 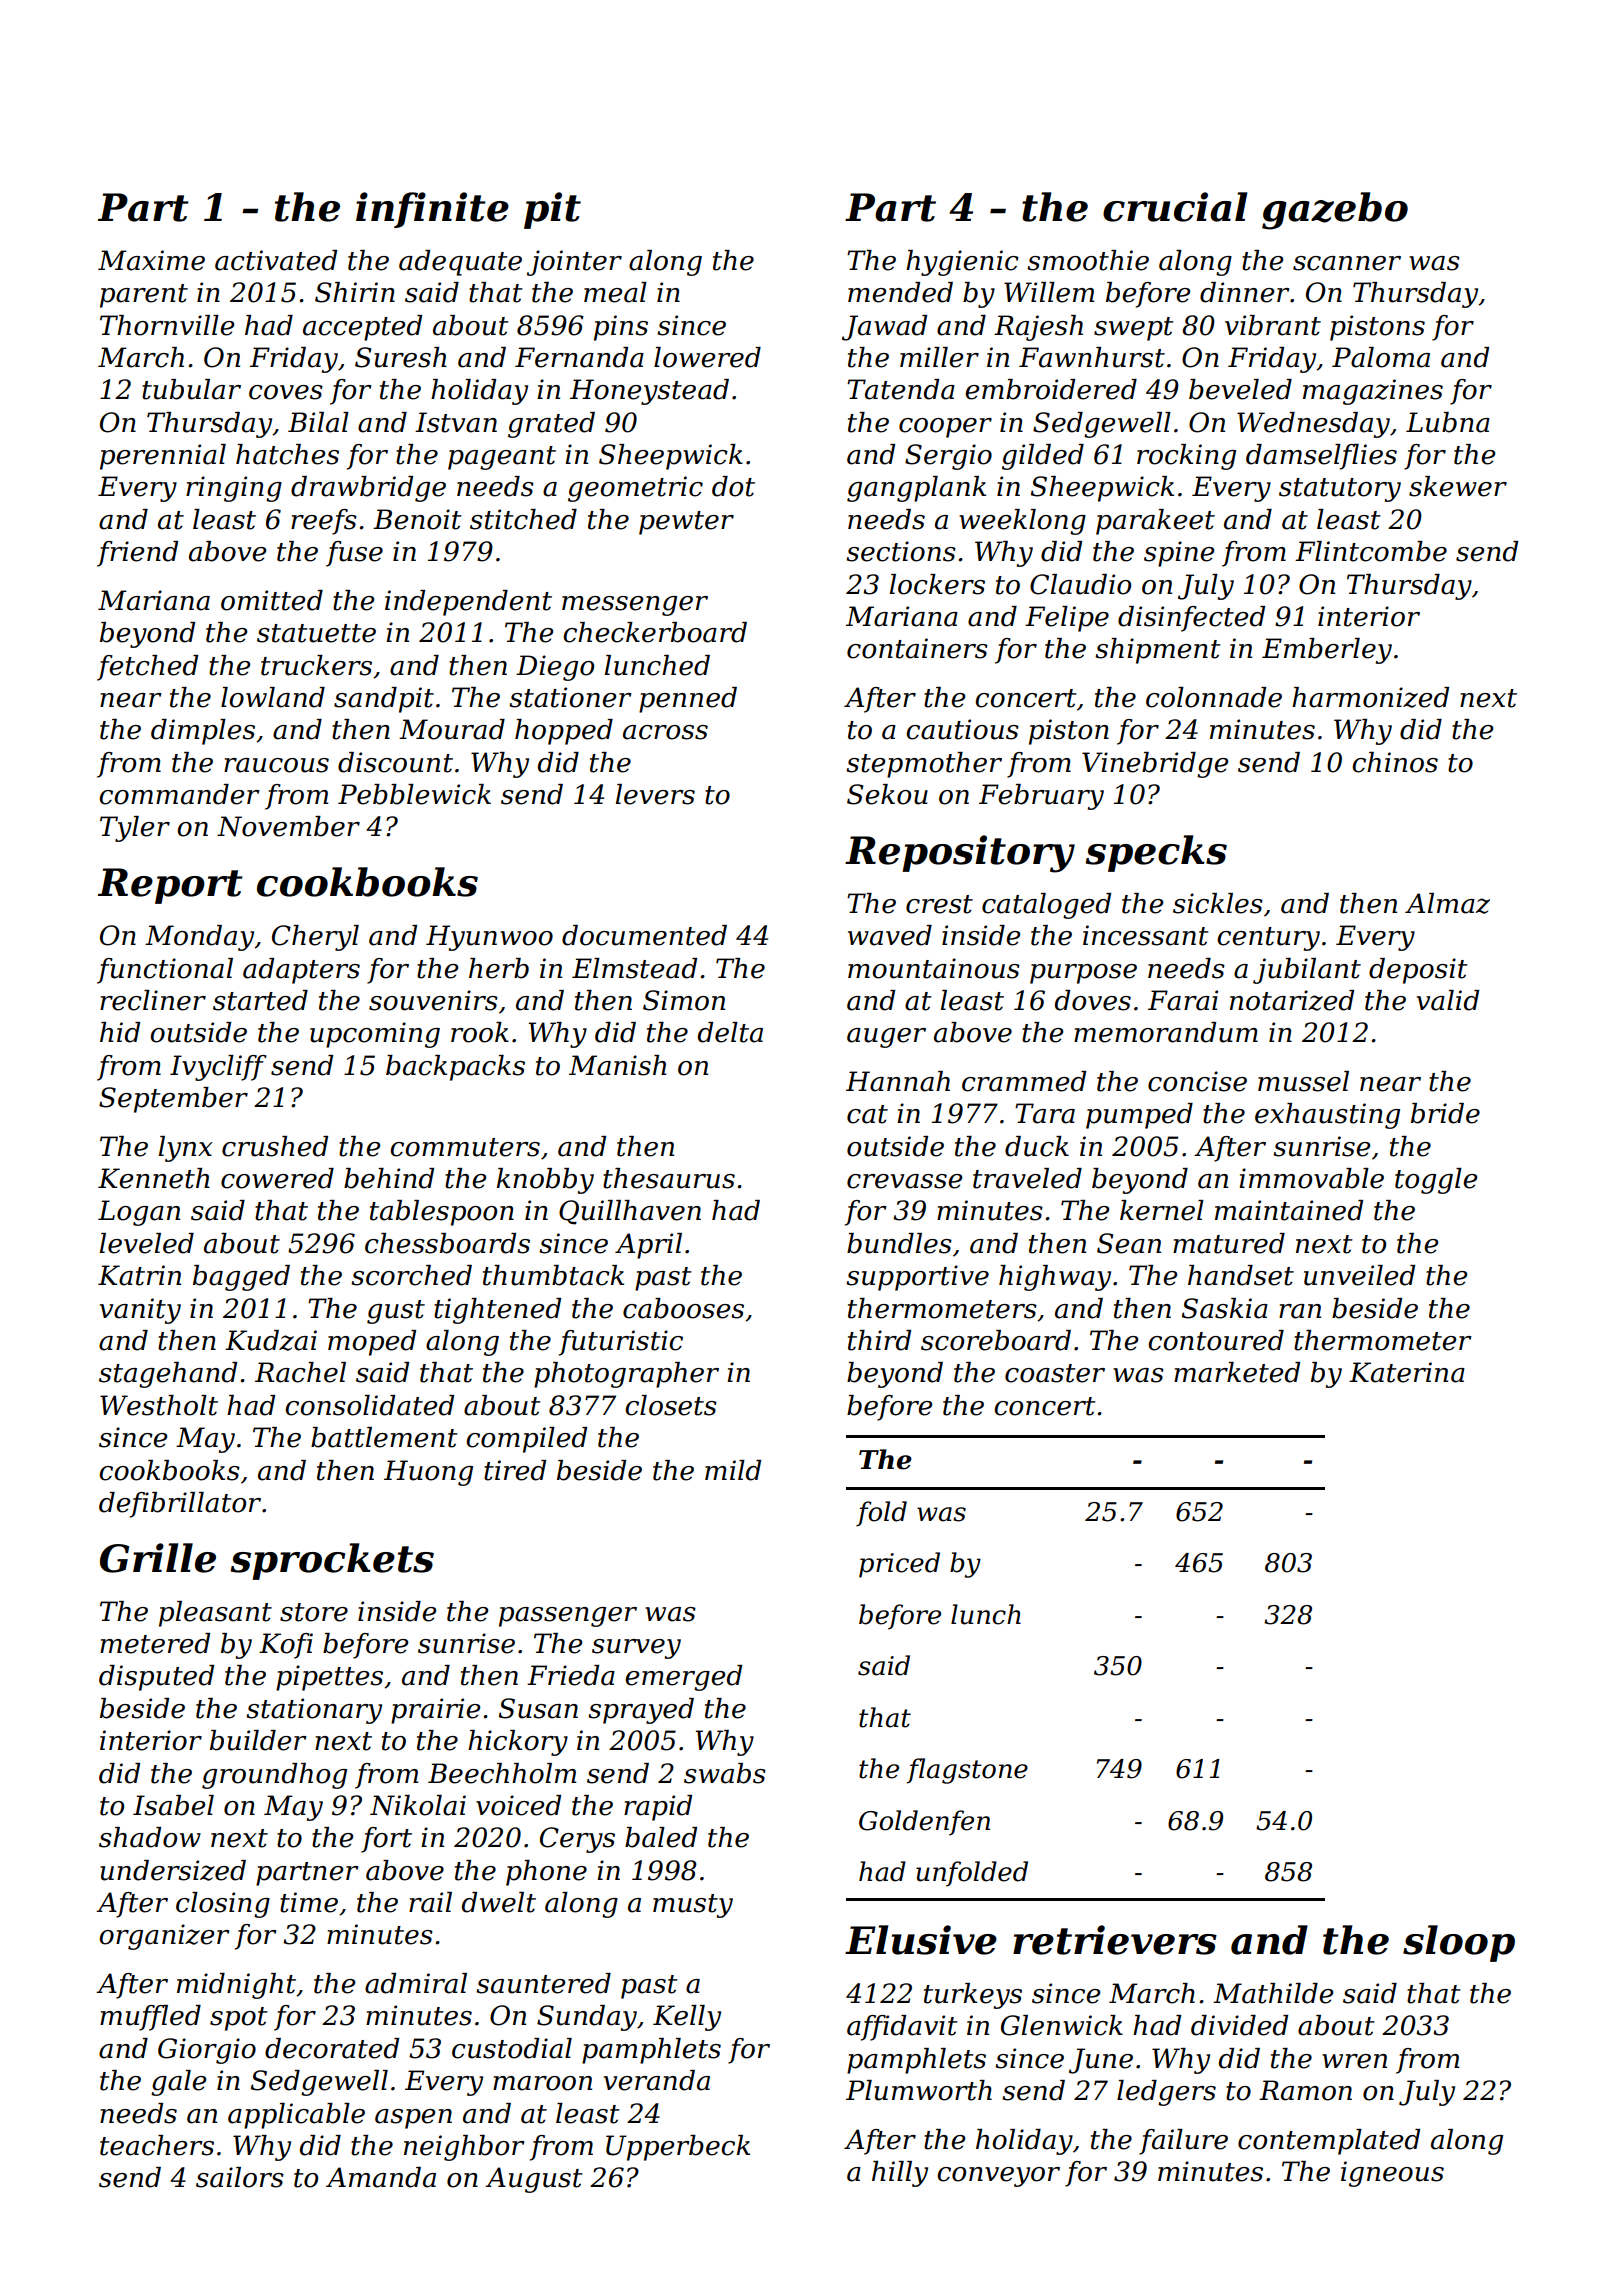 I want to click on Nikolai, so click(x=418, y=1805).
